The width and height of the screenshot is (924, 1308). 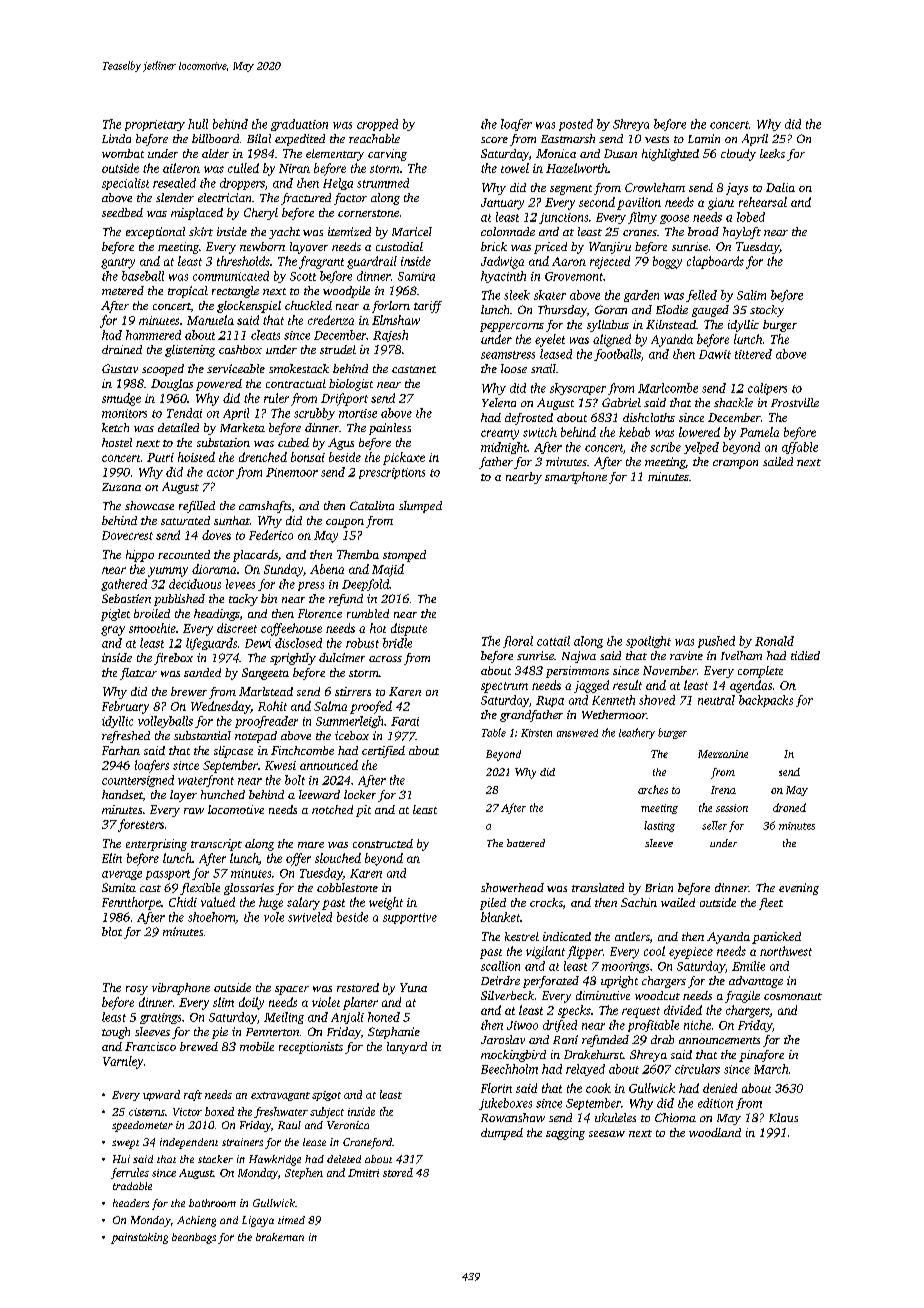 What do you see at coordinates (280, 1237) in the screenshot?
I see `brakeman` at bounding box center [280, 1237].
